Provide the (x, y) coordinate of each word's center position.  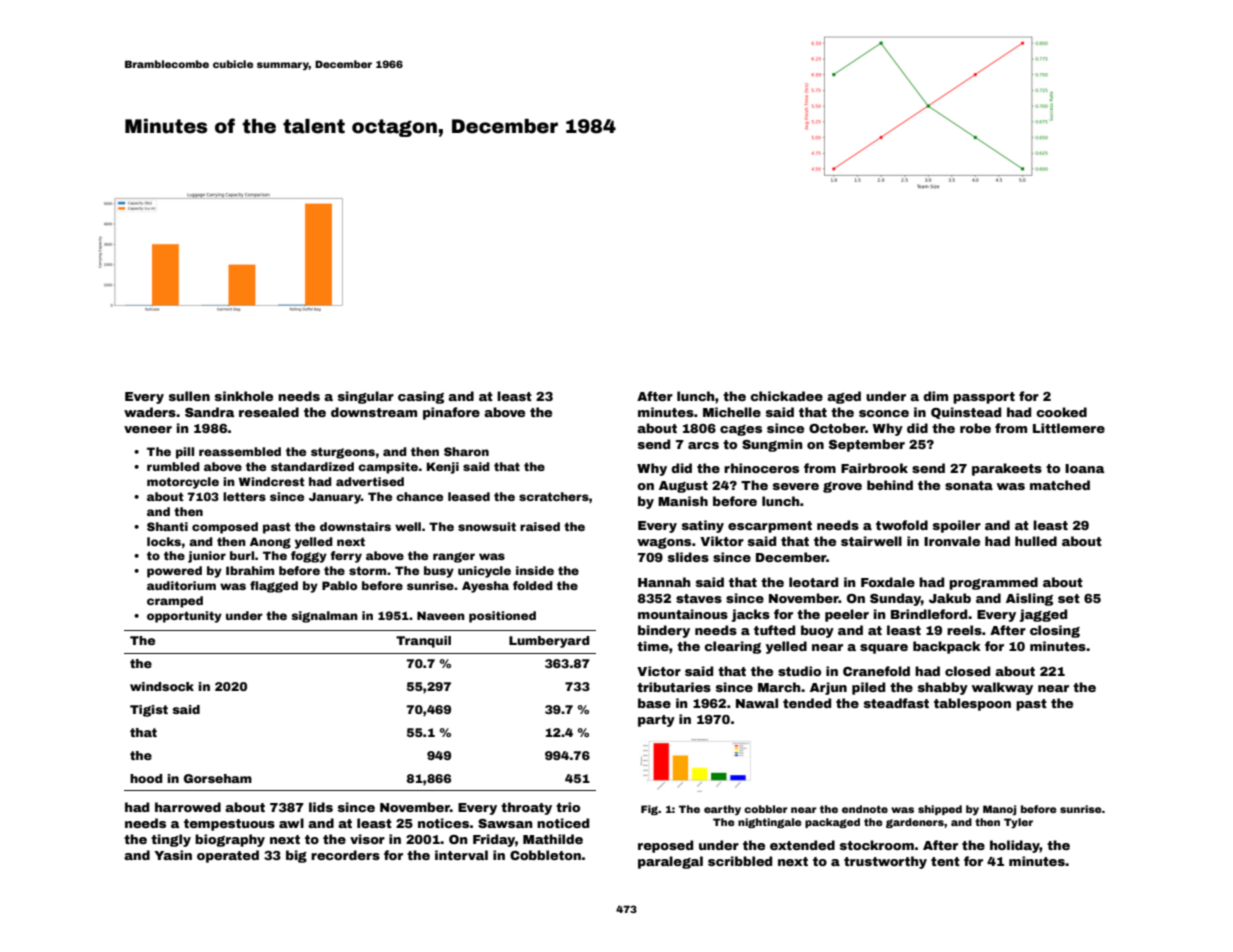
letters (244, 496)
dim (935, 396)
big (296, 856)
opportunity (184, 617)
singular (366, 397)
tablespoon (972, 704)
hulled (1036, 541)
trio (568, 807)
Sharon (466, 451)
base (654, 703)
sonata (969, 485)
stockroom (877, 845)
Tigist (149, 711)
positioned (502, 617)
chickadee (786, 396)
